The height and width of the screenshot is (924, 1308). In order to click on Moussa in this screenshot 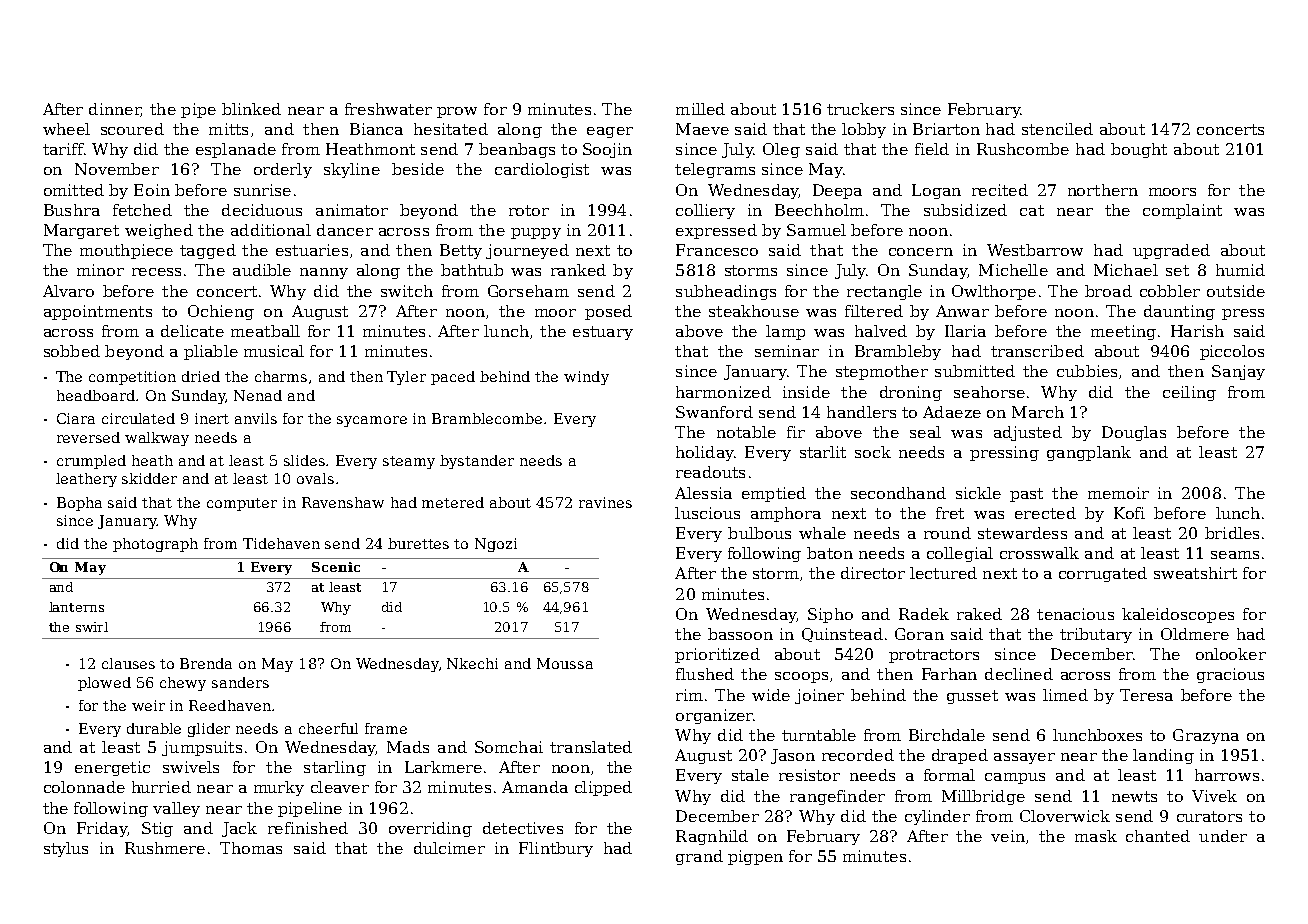, I will do `click(565, 663)`.
